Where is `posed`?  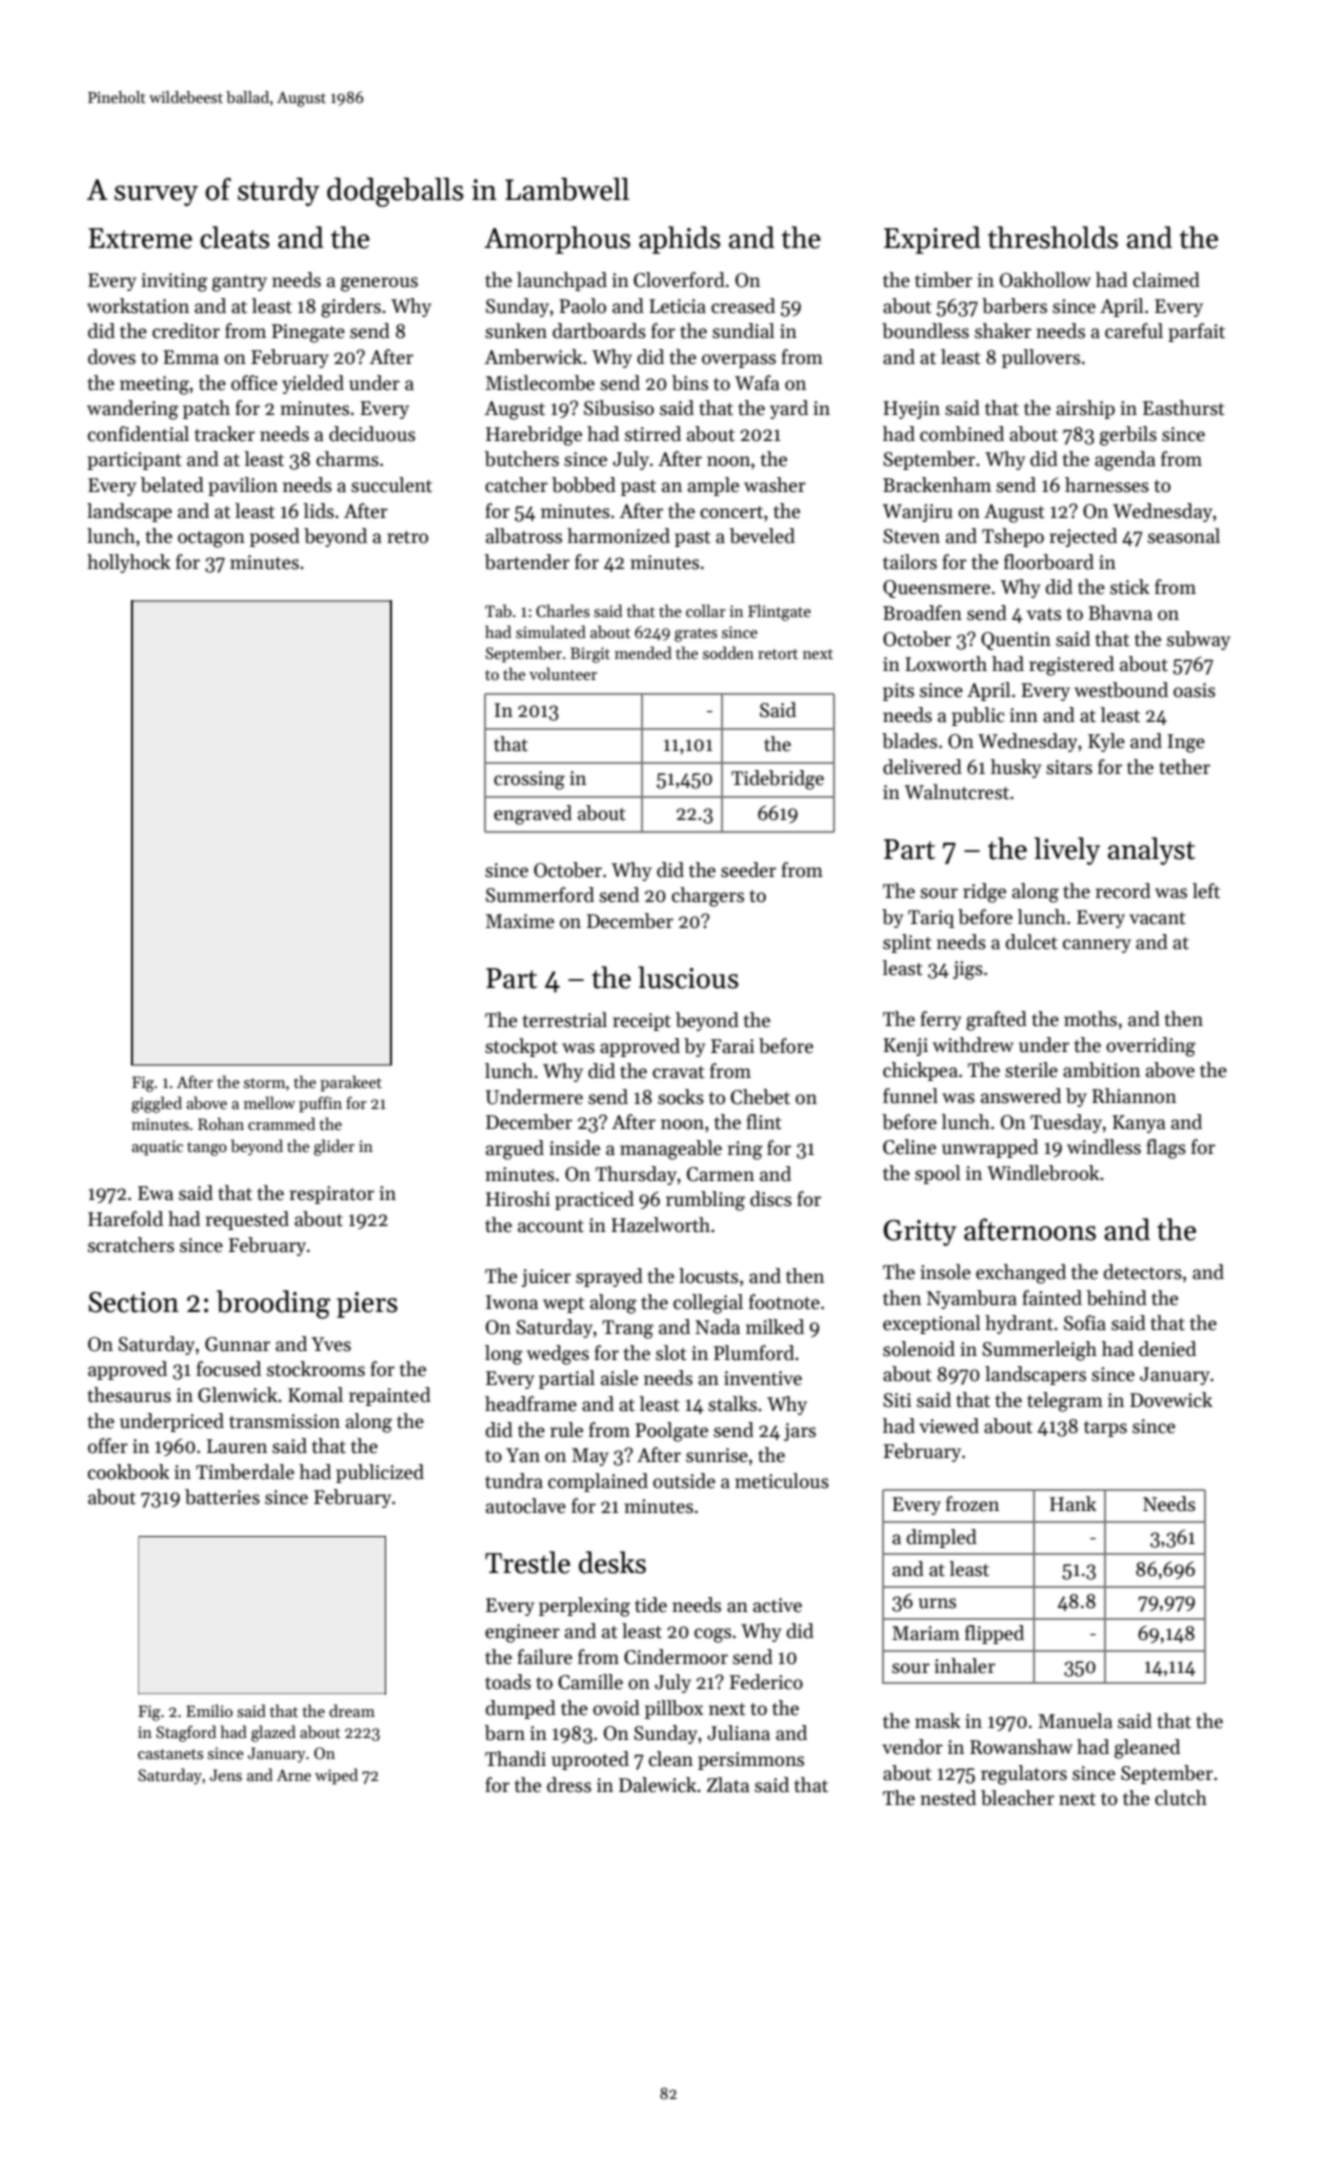
posed is located at coordinates (275, 537).
